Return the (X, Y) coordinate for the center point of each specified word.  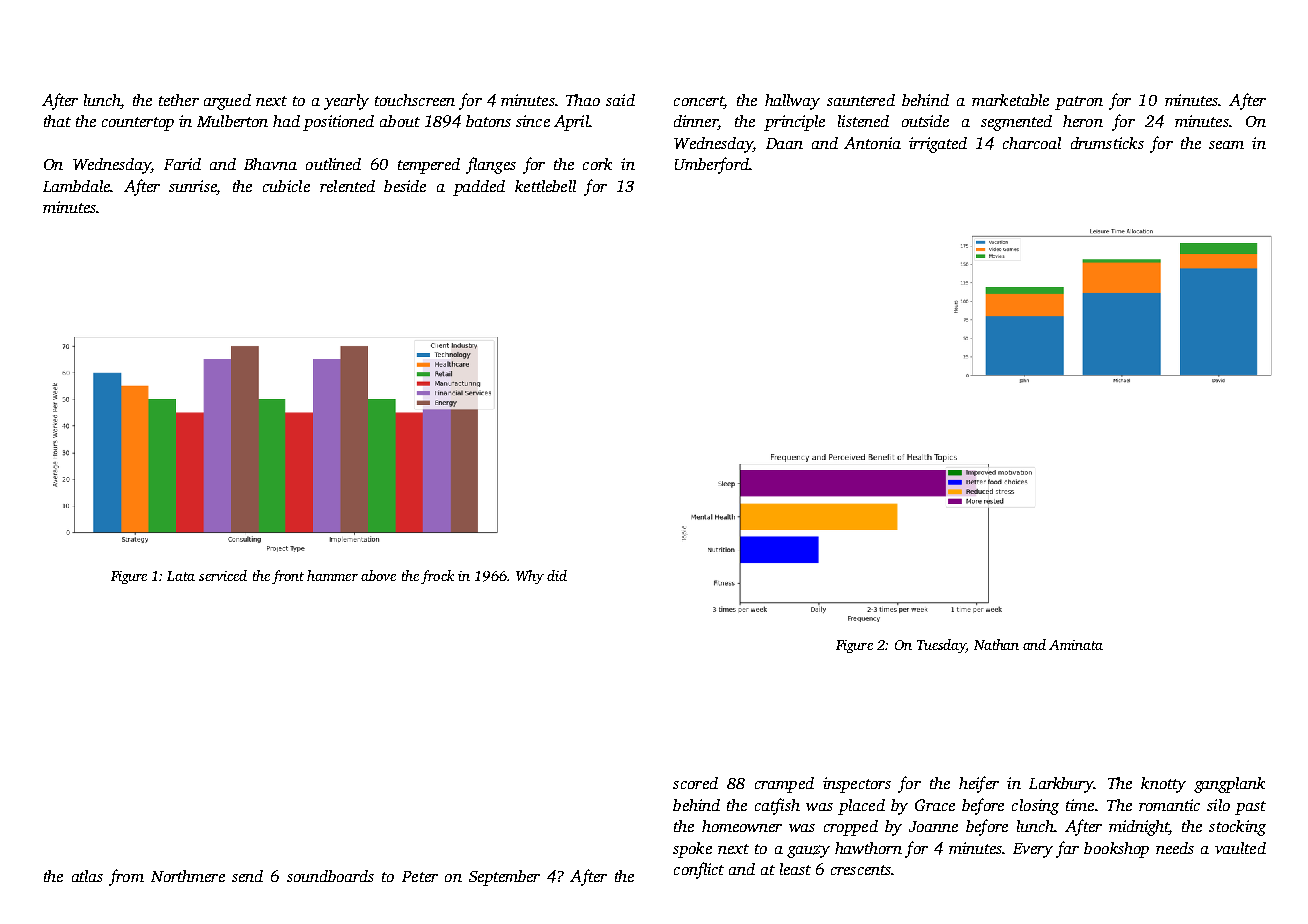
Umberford (712, 165)
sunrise (193, 187)
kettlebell (545, 186)
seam (1226, 145)
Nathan (996, 644)
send (247, 876)
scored (695, 783)
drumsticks (1107, 143)
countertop (138, 124)
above (378, 575)
